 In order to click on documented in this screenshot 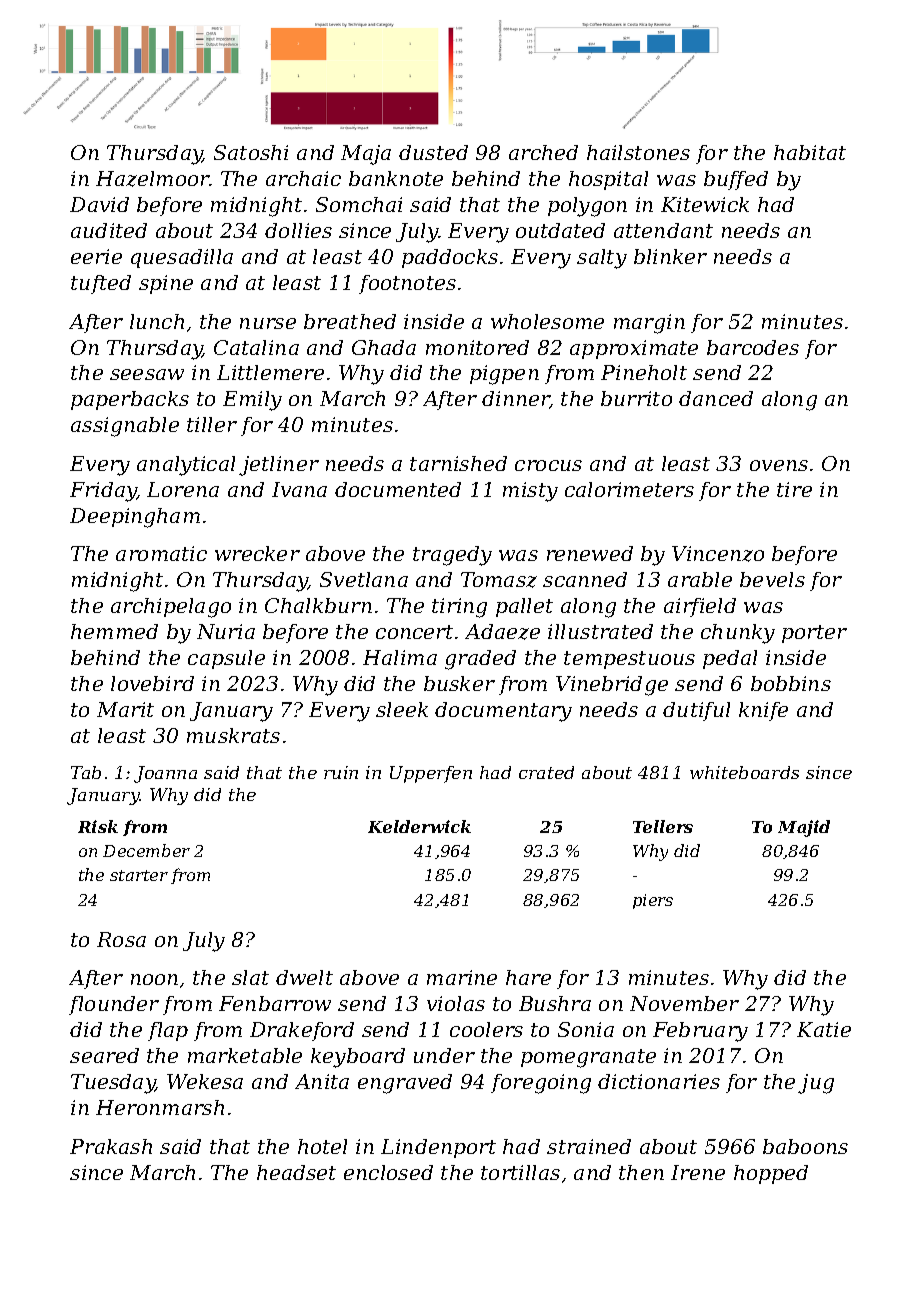, I will do `click(398, 489)`.
